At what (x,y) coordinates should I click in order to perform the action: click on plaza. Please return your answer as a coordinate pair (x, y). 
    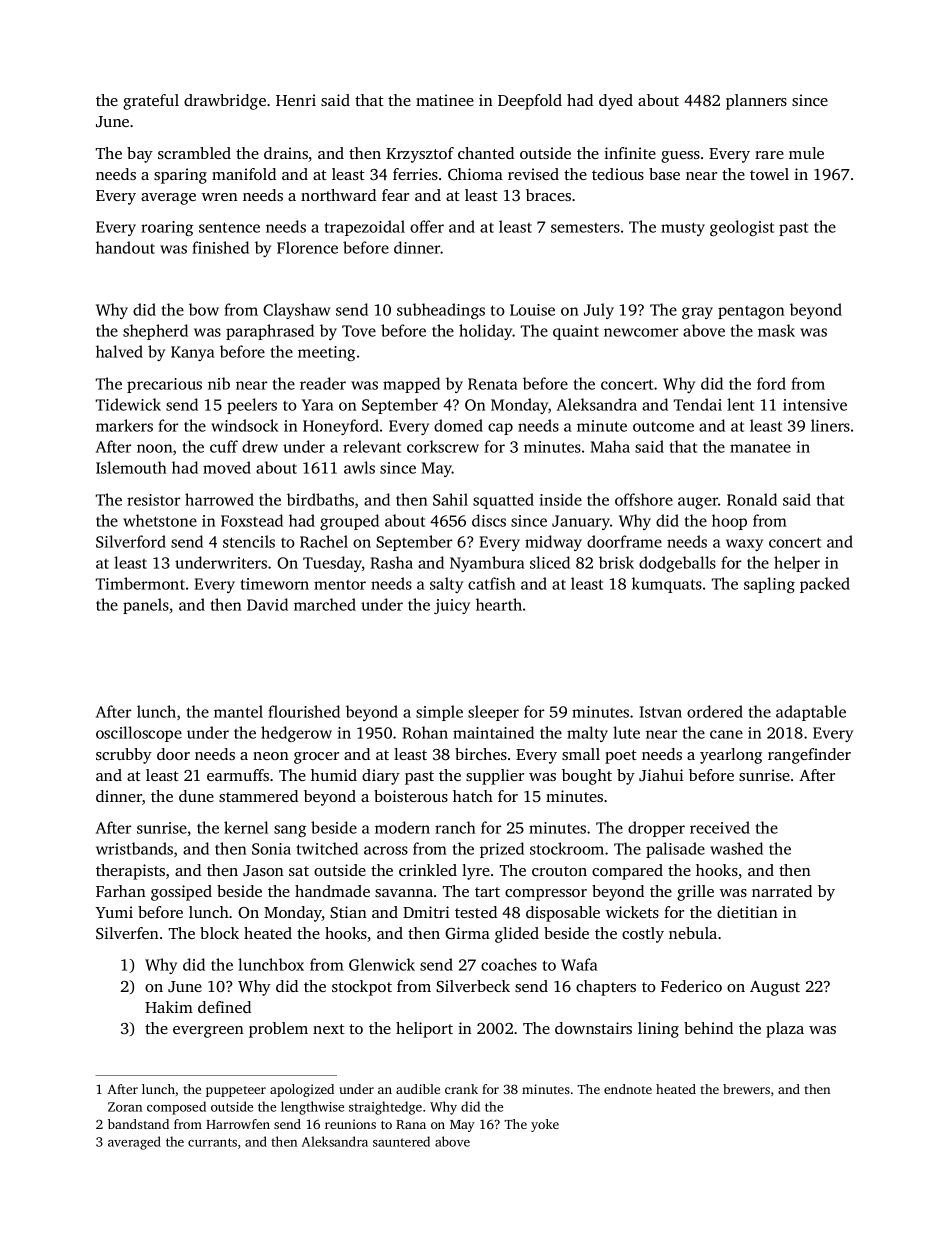
    Looking at the image, I should click on (785, 1030).
